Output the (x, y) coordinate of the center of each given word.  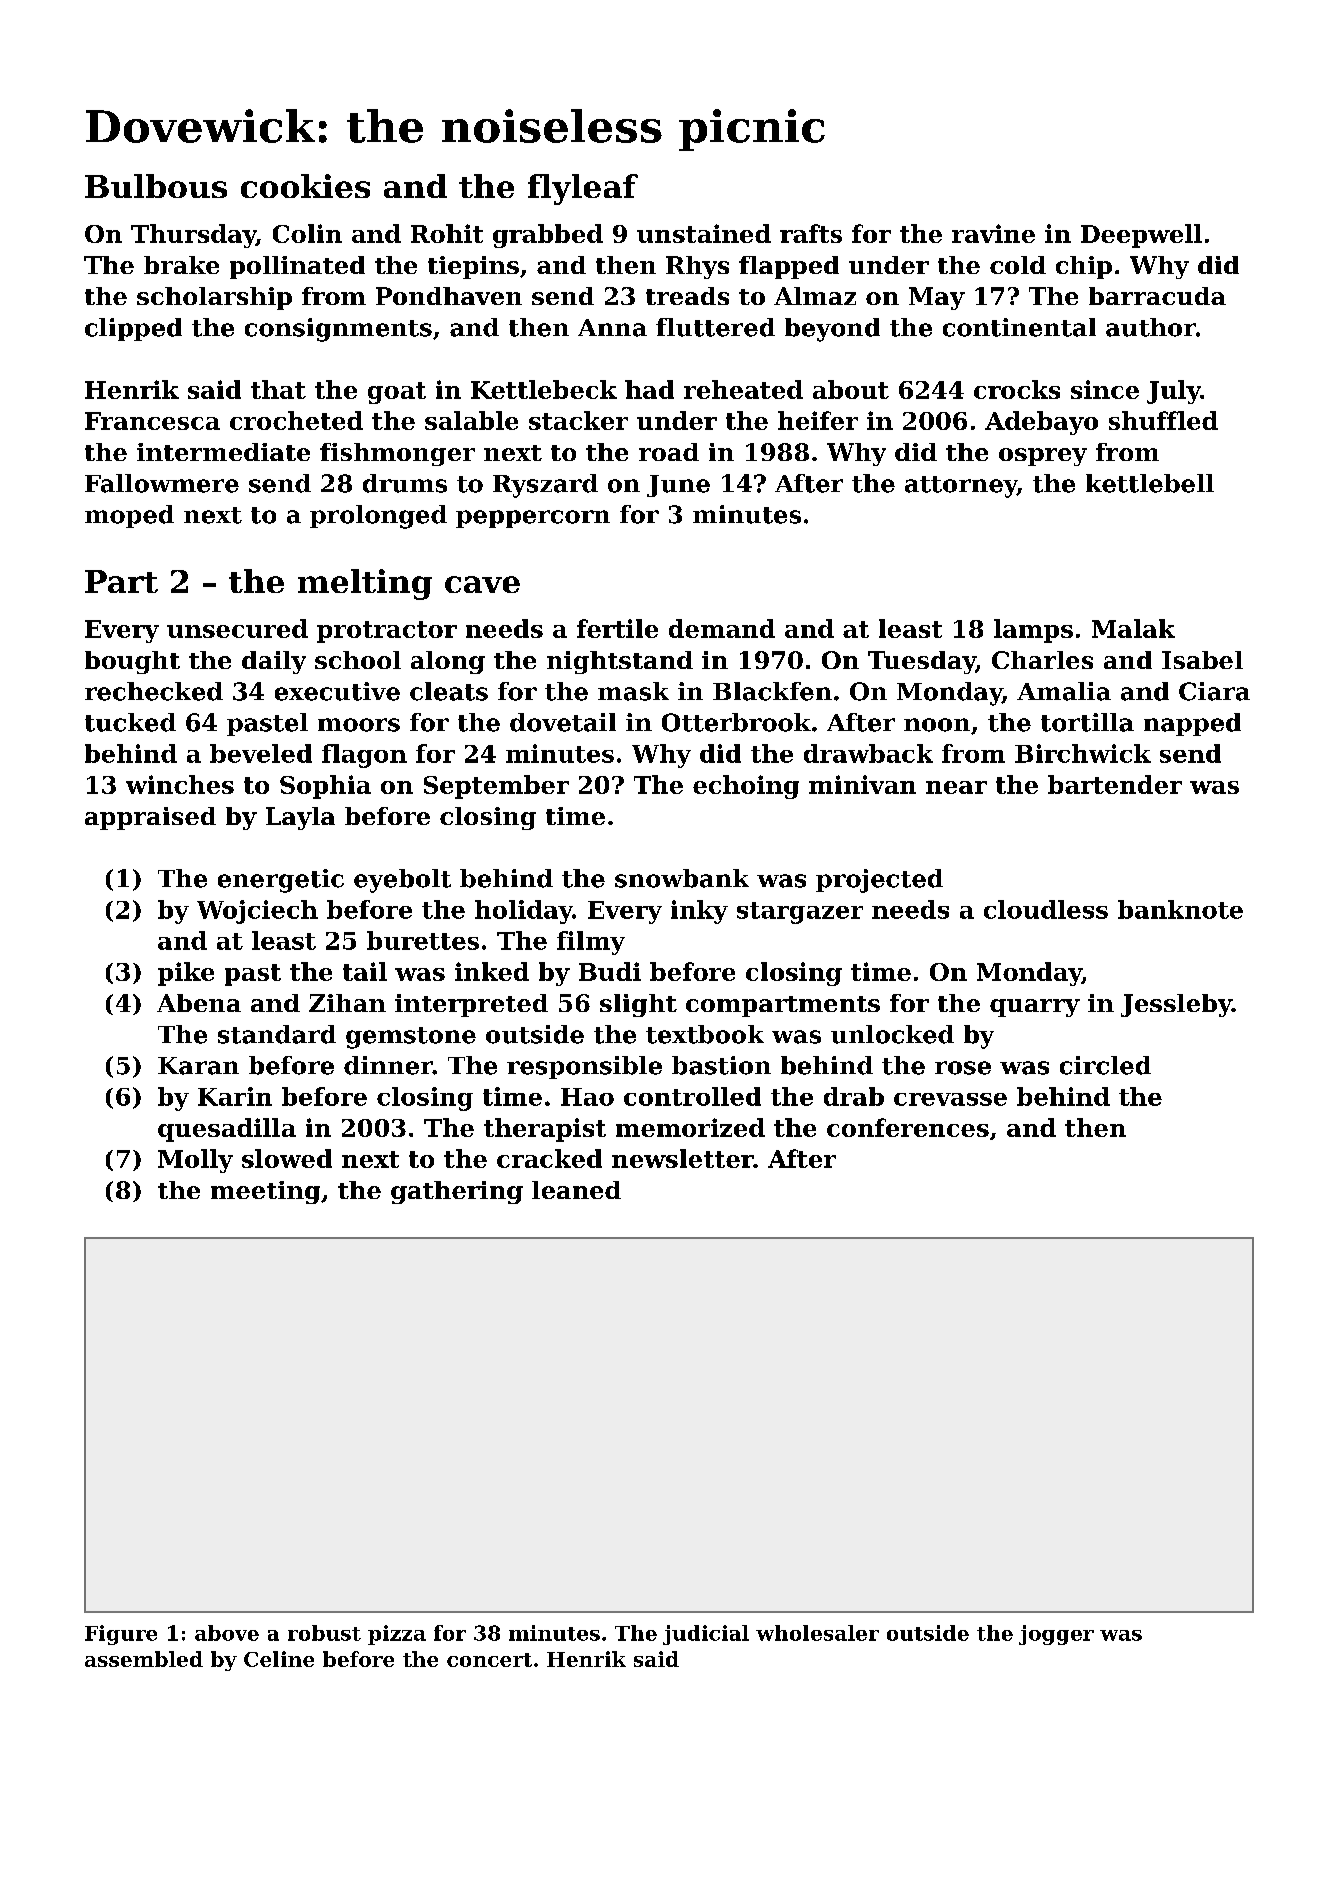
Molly (195, 1161)
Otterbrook (736, 722)
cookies (305, 186)
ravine (993, 233)
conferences (908, 1127)
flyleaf (583, 189)
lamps (1033, 631)
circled (1105, 1065)
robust (324, 1633)
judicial (706, 1635)
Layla (300, 818)
